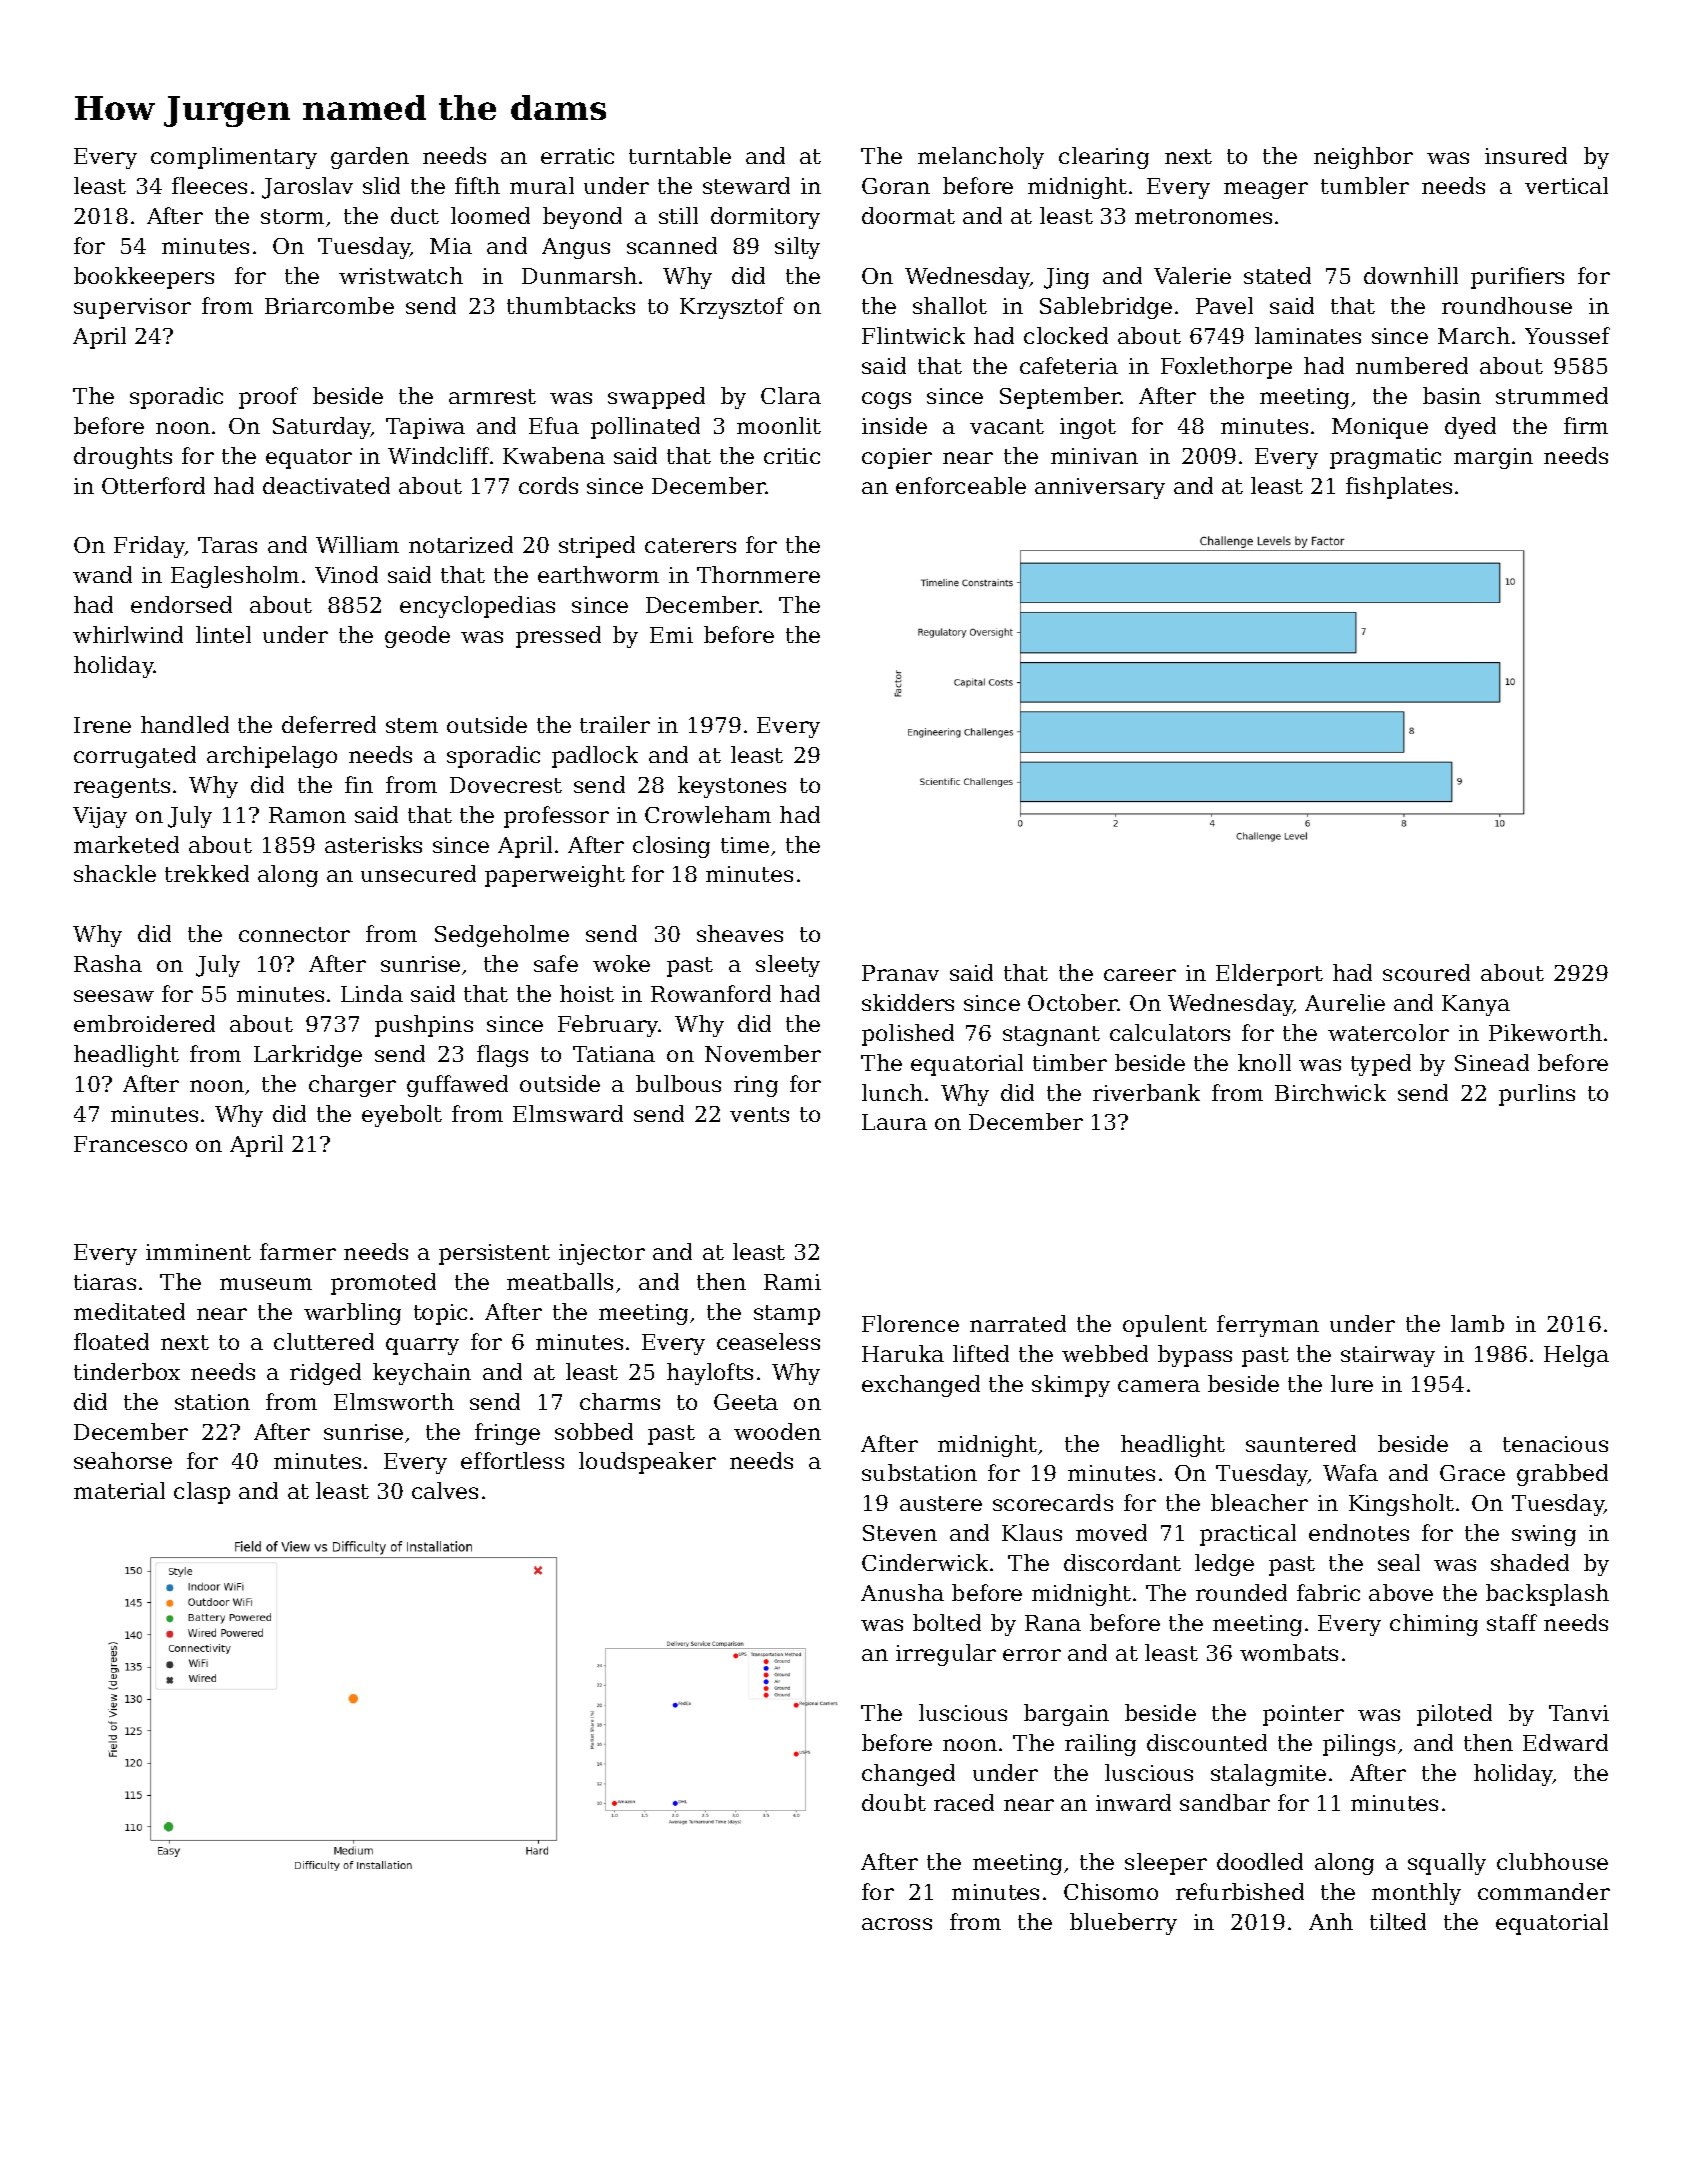 This page has height=2178, width=1683. What do you see at coordinates (961, 485) in the page?
I see `enforceable` at bounding box center [961, 485].
